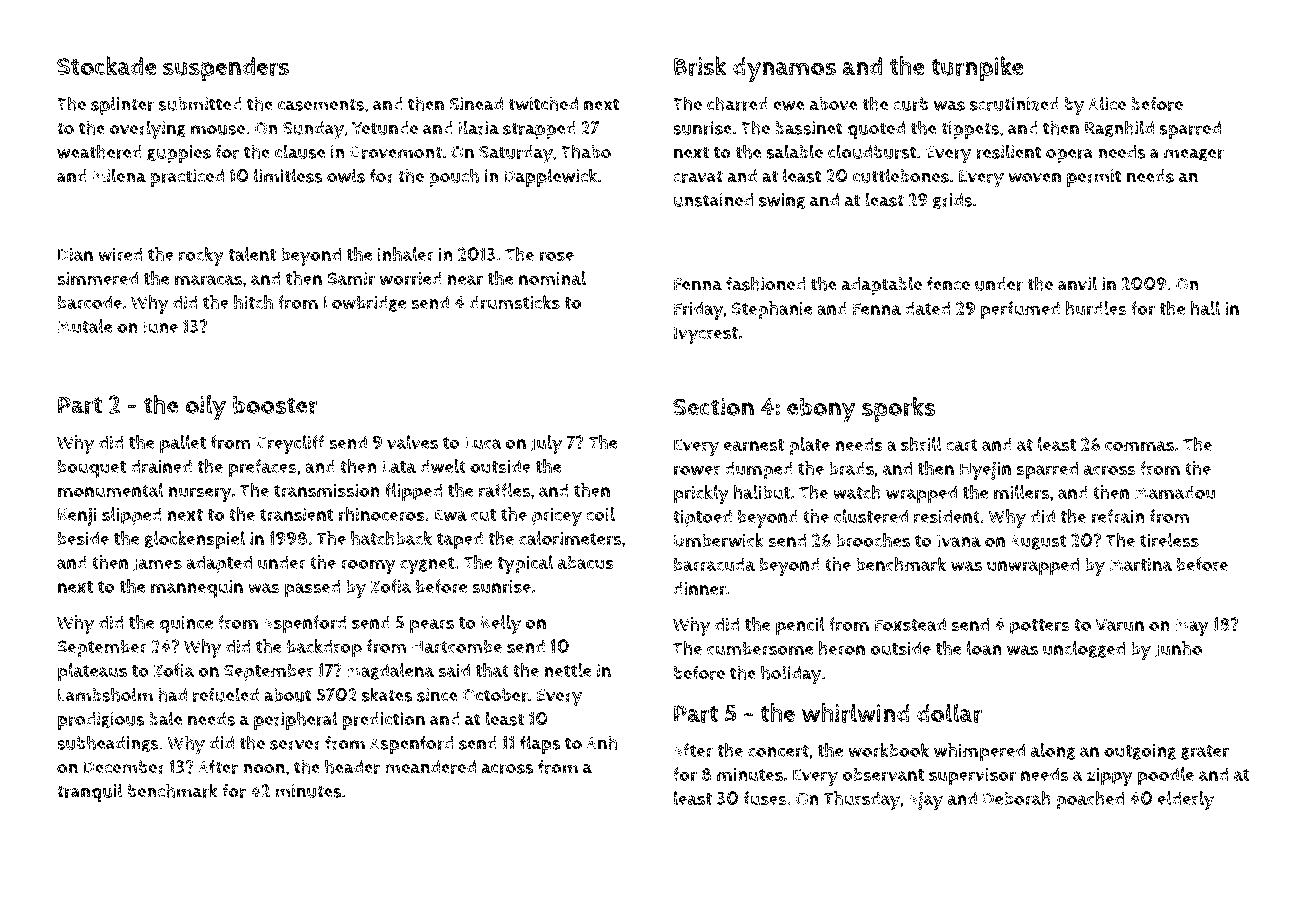  Describe the element at coordinates (1141, 565) in the screenshot. I see `Martina` at that location.
